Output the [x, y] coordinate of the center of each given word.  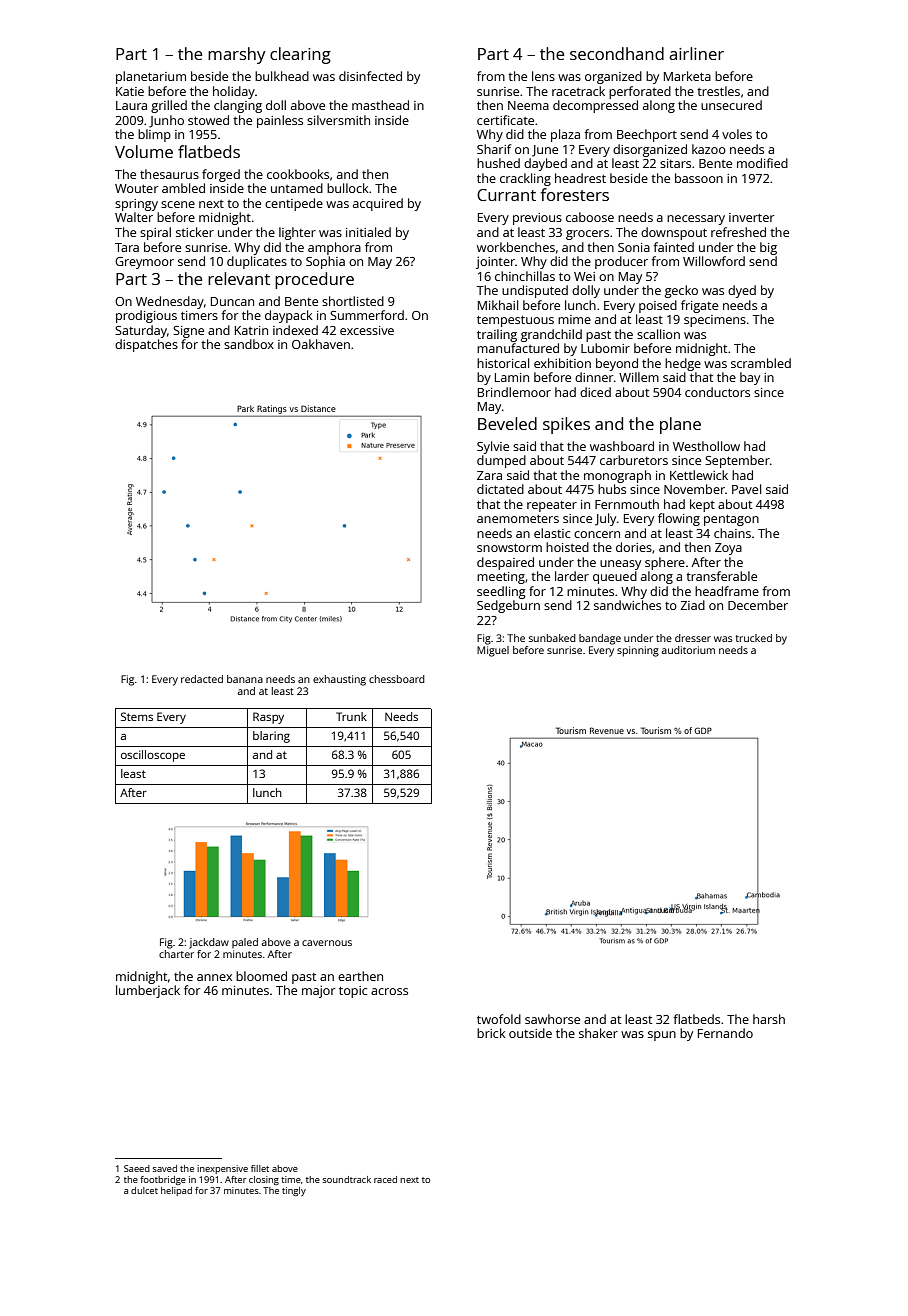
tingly [294, 1191]
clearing [300, 55]
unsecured [731, 105]
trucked [753, 638]
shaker [598, 1033]
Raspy [268, 718]
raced [385, 1179]
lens [543, 76]
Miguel [493, 651]
